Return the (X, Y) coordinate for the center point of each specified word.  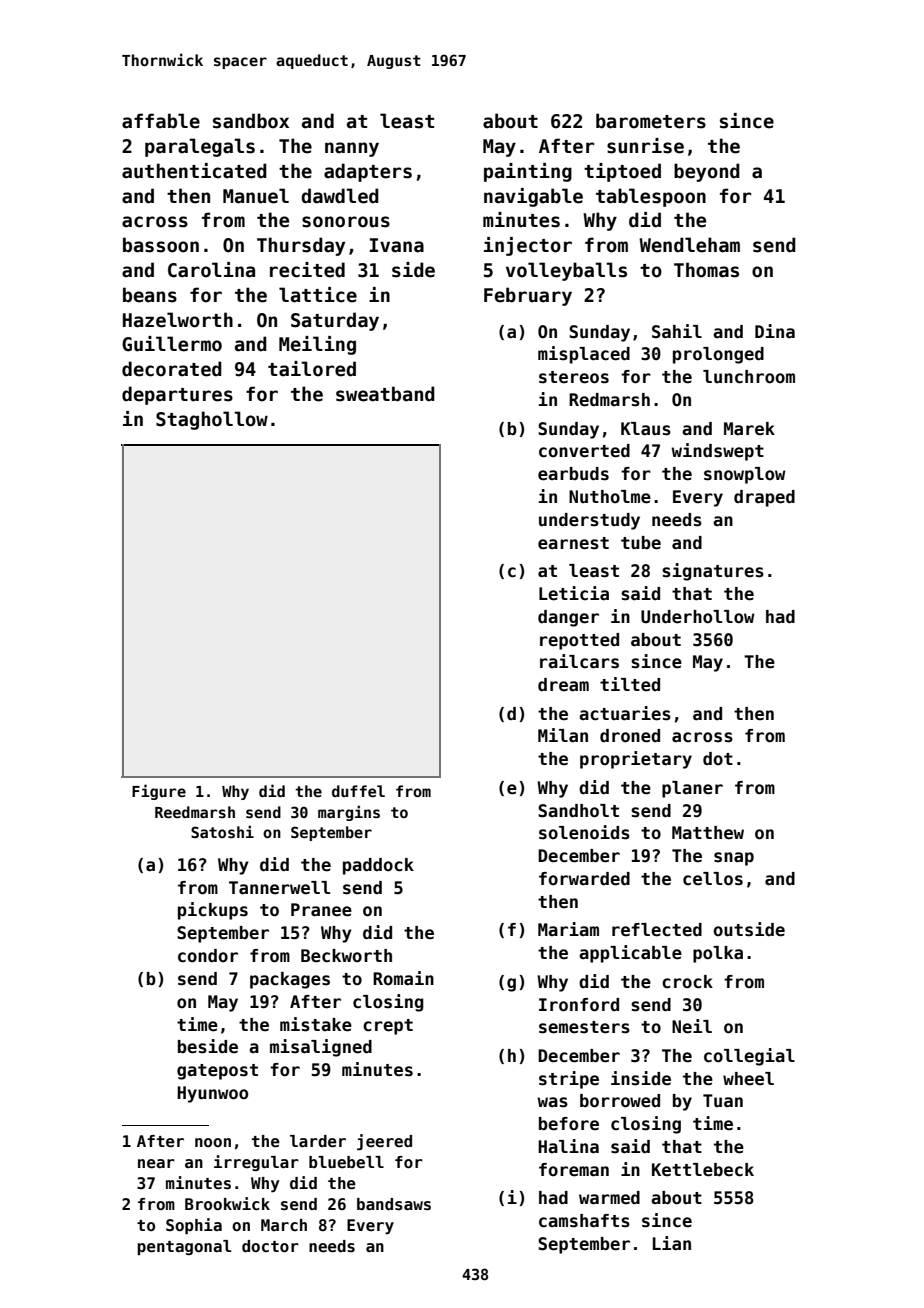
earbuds (573, 474)
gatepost (217, 1072)
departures (177, 395)
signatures (713, 572)
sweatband (385, 394)
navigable (533, 197)
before (569, 1124)
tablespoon (651, 197)
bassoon (161, 245)
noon (213, 1142)
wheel (748, 1079)
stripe (569, 1080)
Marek (749, 429)
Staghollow (212, 420)
